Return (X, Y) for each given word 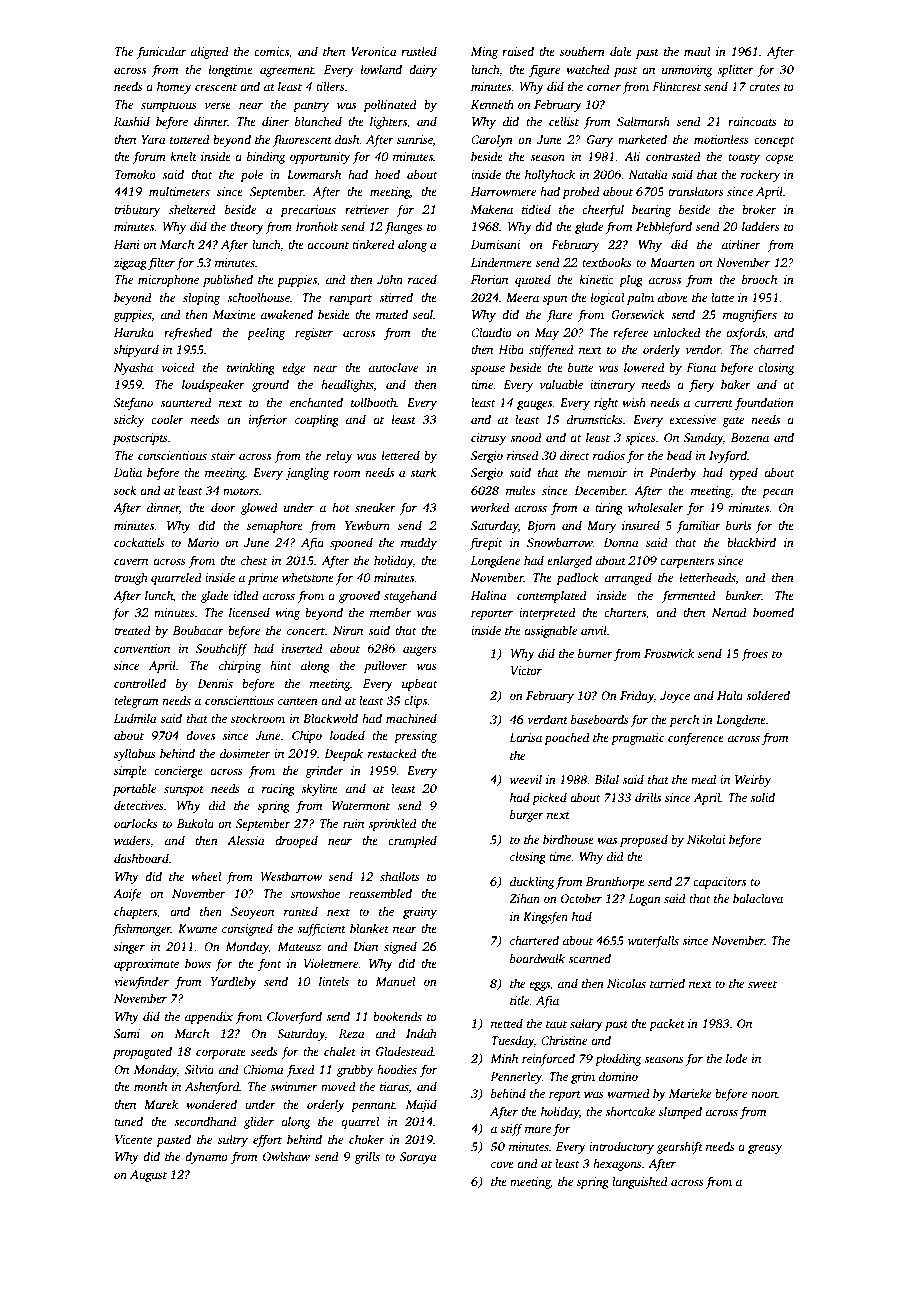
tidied (536, 209)
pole (251, 175)
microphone (168, 280)
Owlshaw (286, 1156)
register (314, 334)
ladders (761, 226)
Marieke (690, 1093)
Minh (504, 1058)
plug (631, 280)
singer (129, 948)
